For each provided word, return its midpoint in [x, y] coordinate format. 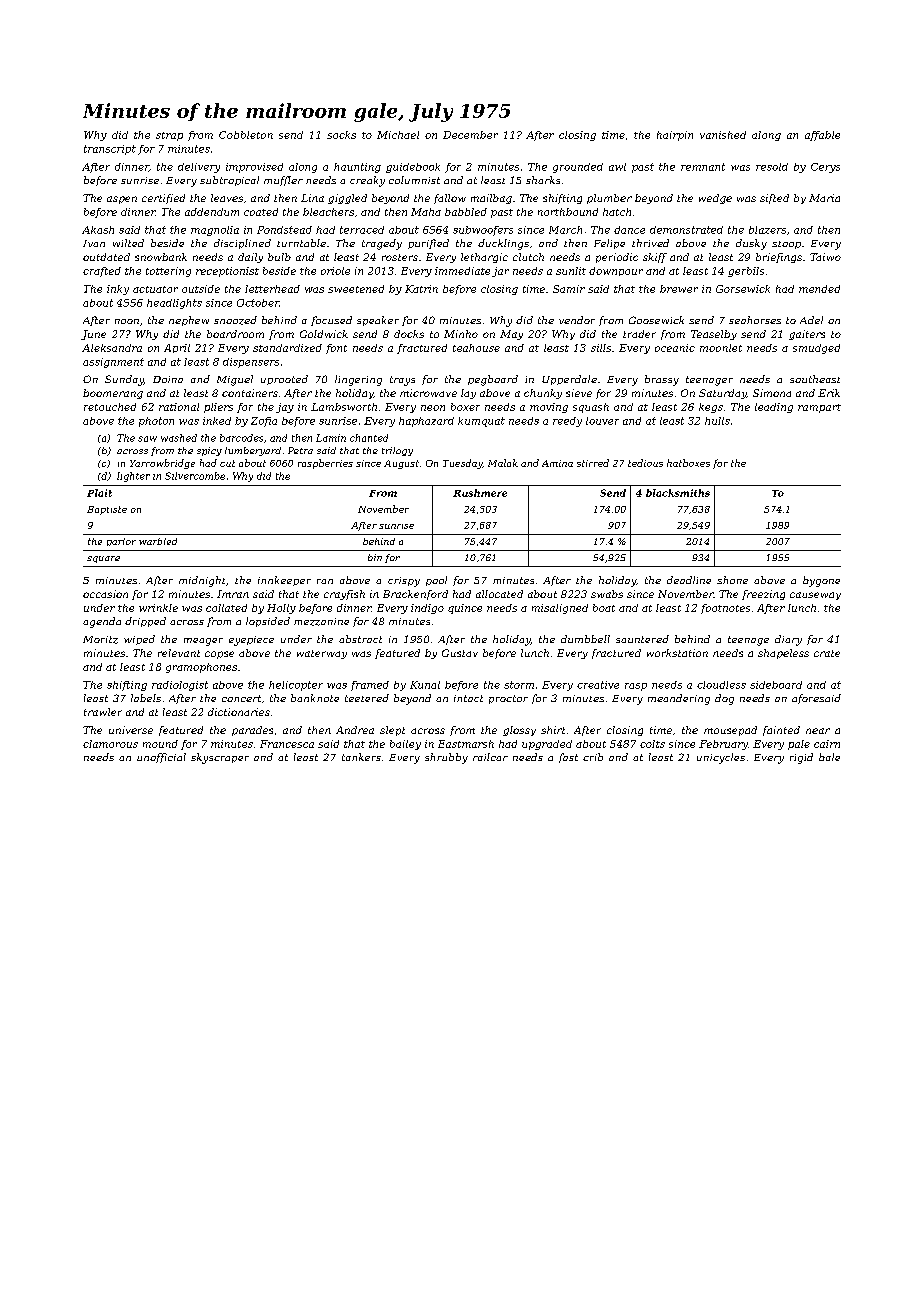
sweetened [356, 289]
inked [217, 421]
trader [639, 334]
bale [829, 757]
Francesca [287, 744]
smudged [816, 349]
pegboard [493, 380]
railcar [490, 757]
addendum [212, 212]
